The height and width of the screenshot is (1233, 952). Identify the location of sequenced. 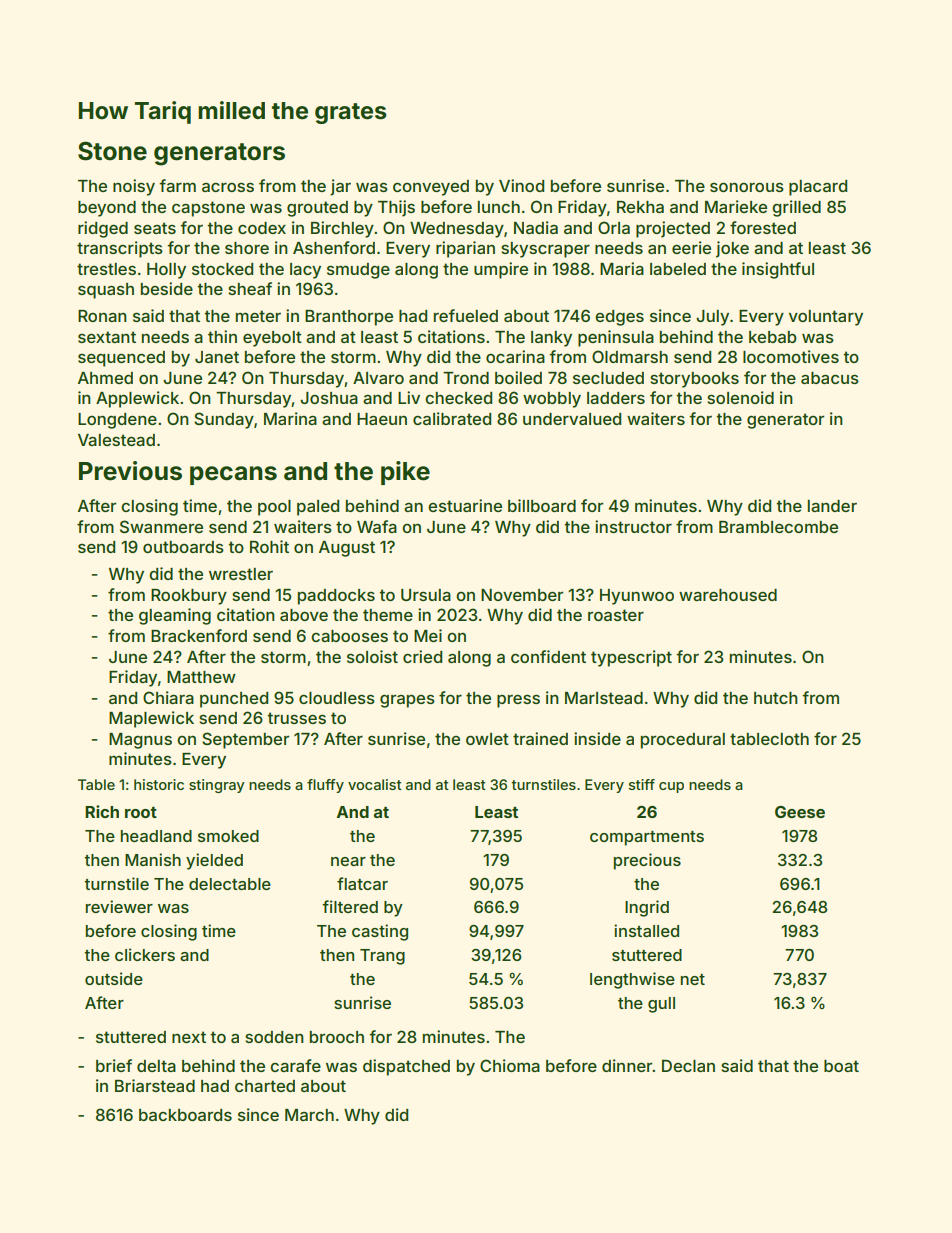
(121, 359).
